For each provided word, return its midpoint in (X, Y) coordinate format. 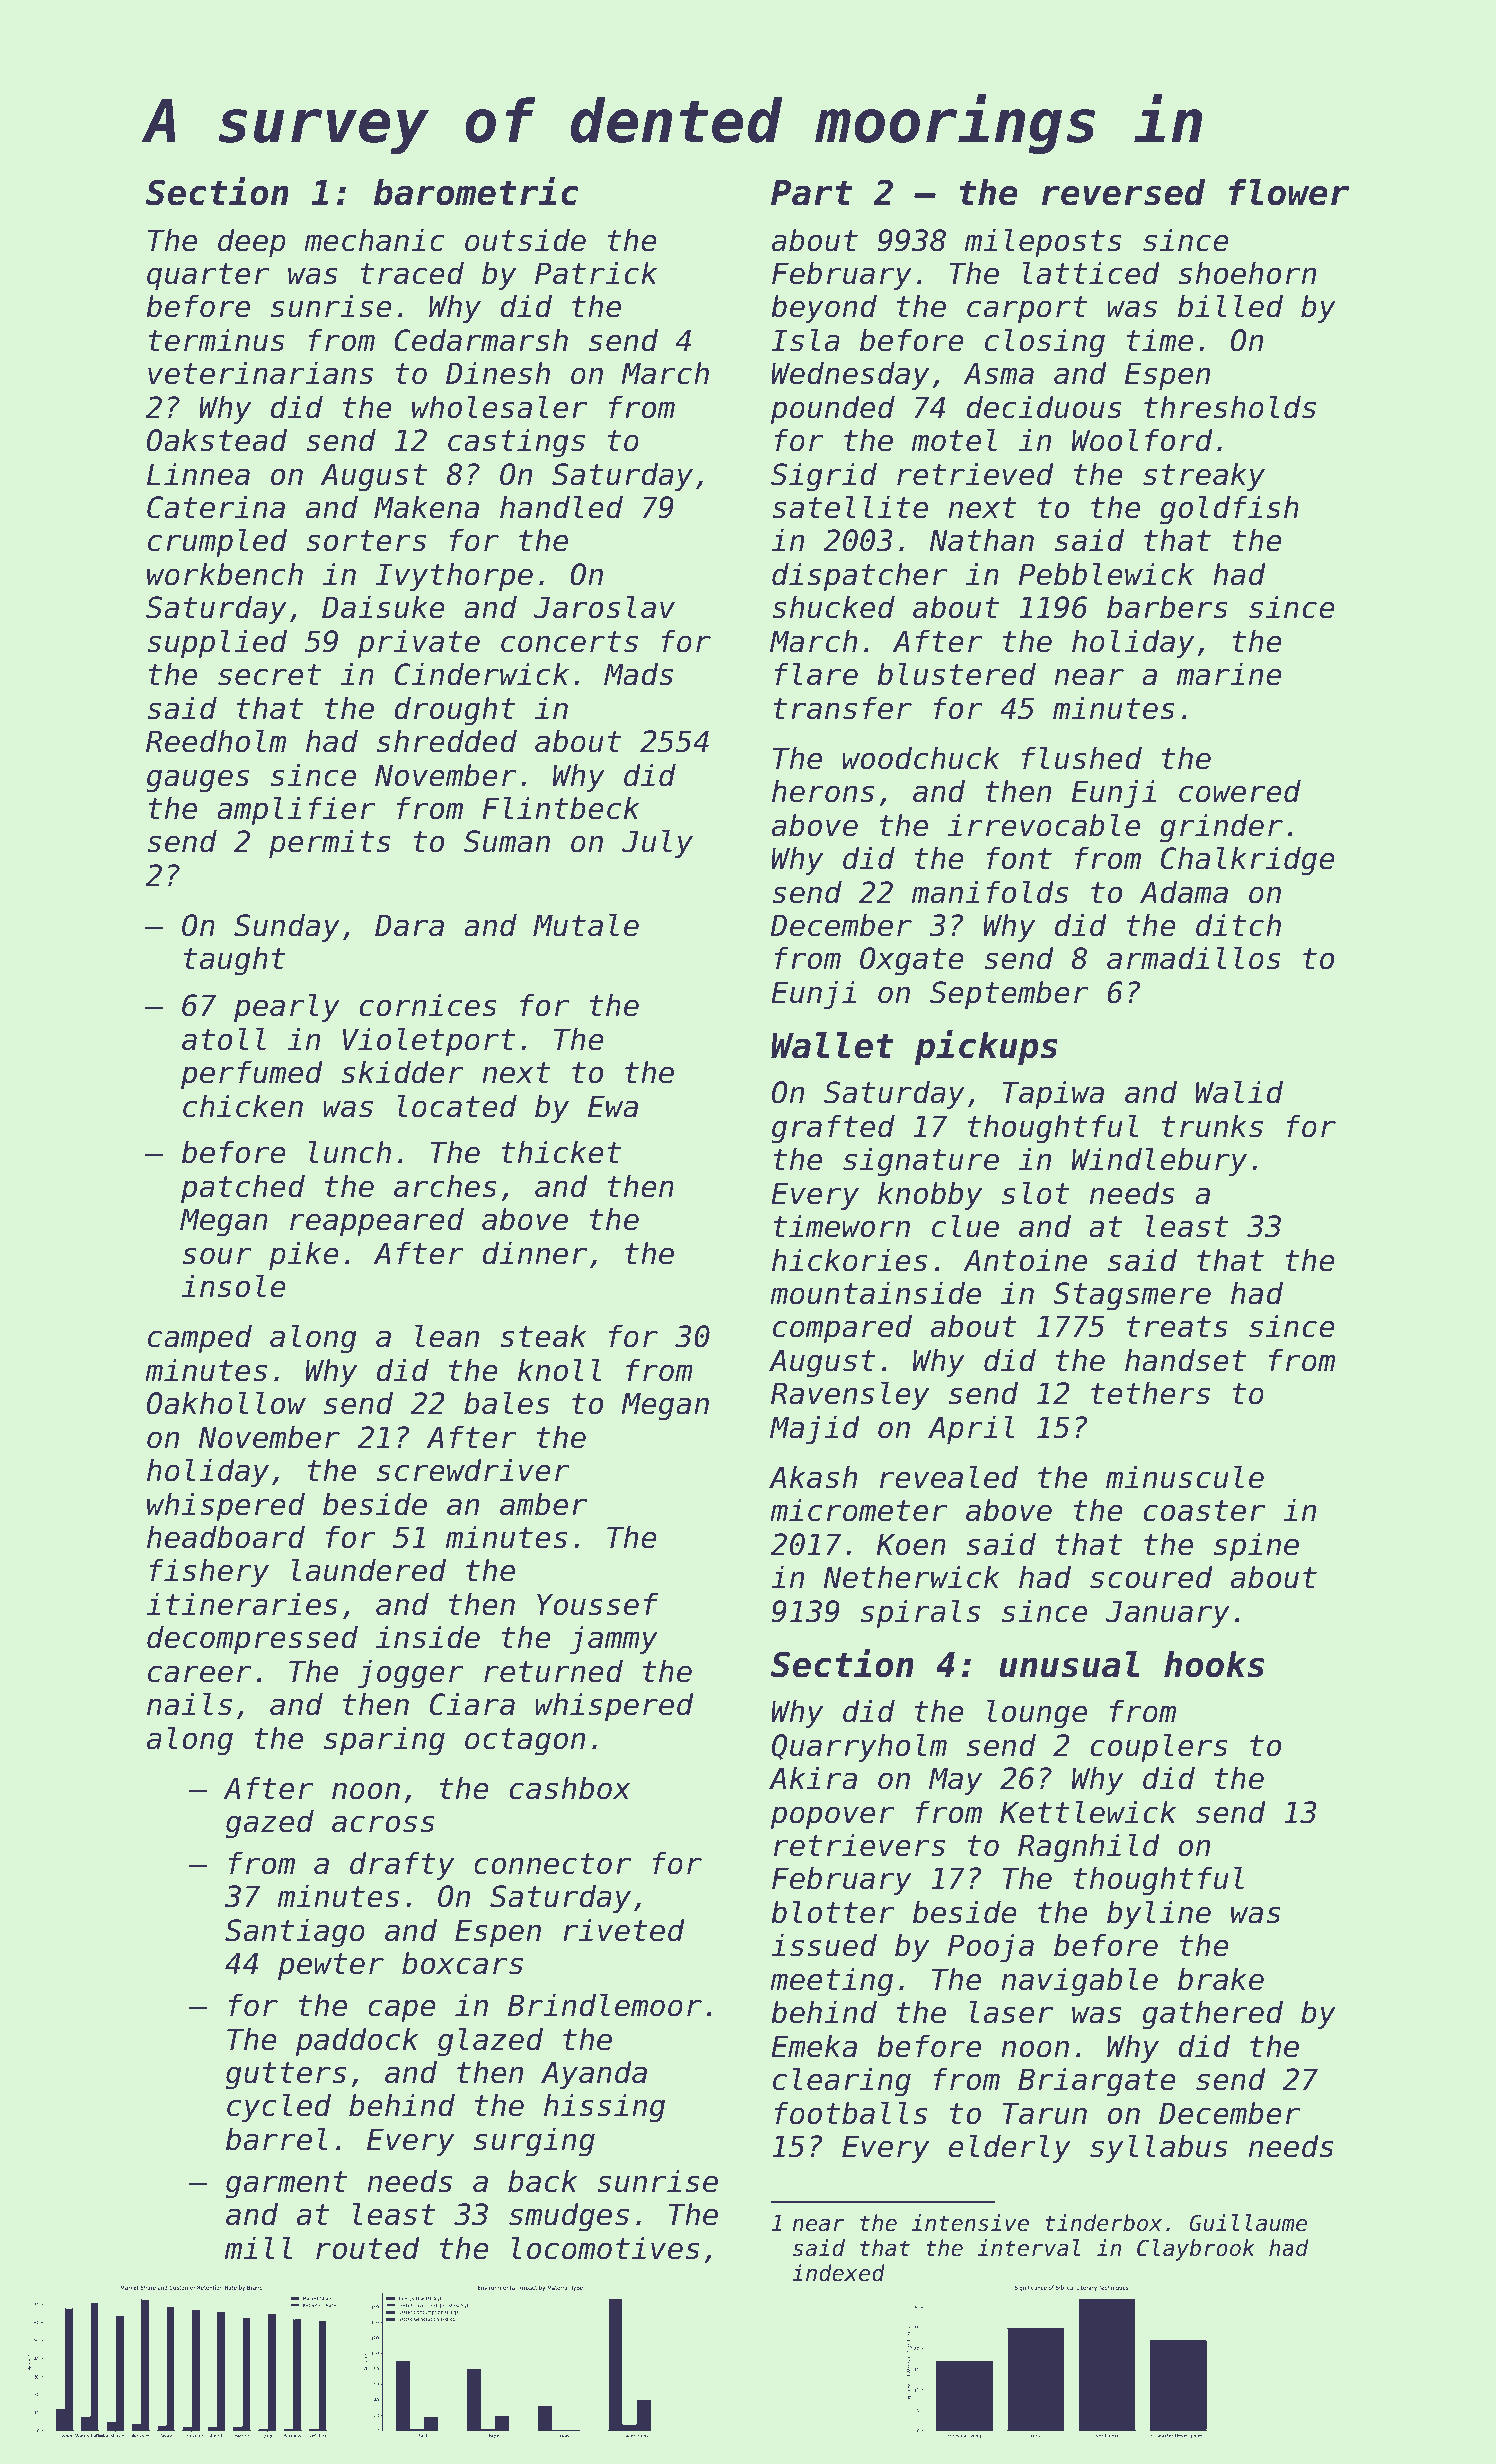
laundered (368, 1570)
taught (235, 961)
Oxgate (912, 961)
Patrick (596, 273)
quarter (208, 276)
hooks (1214, 1664)
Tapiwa (1053, 1094)
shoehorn (1247, 273)
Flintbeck (560, 808)
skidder (403, 1072)
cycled (279, 2107)
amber (543, 1504)
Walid (1239, 1092)
